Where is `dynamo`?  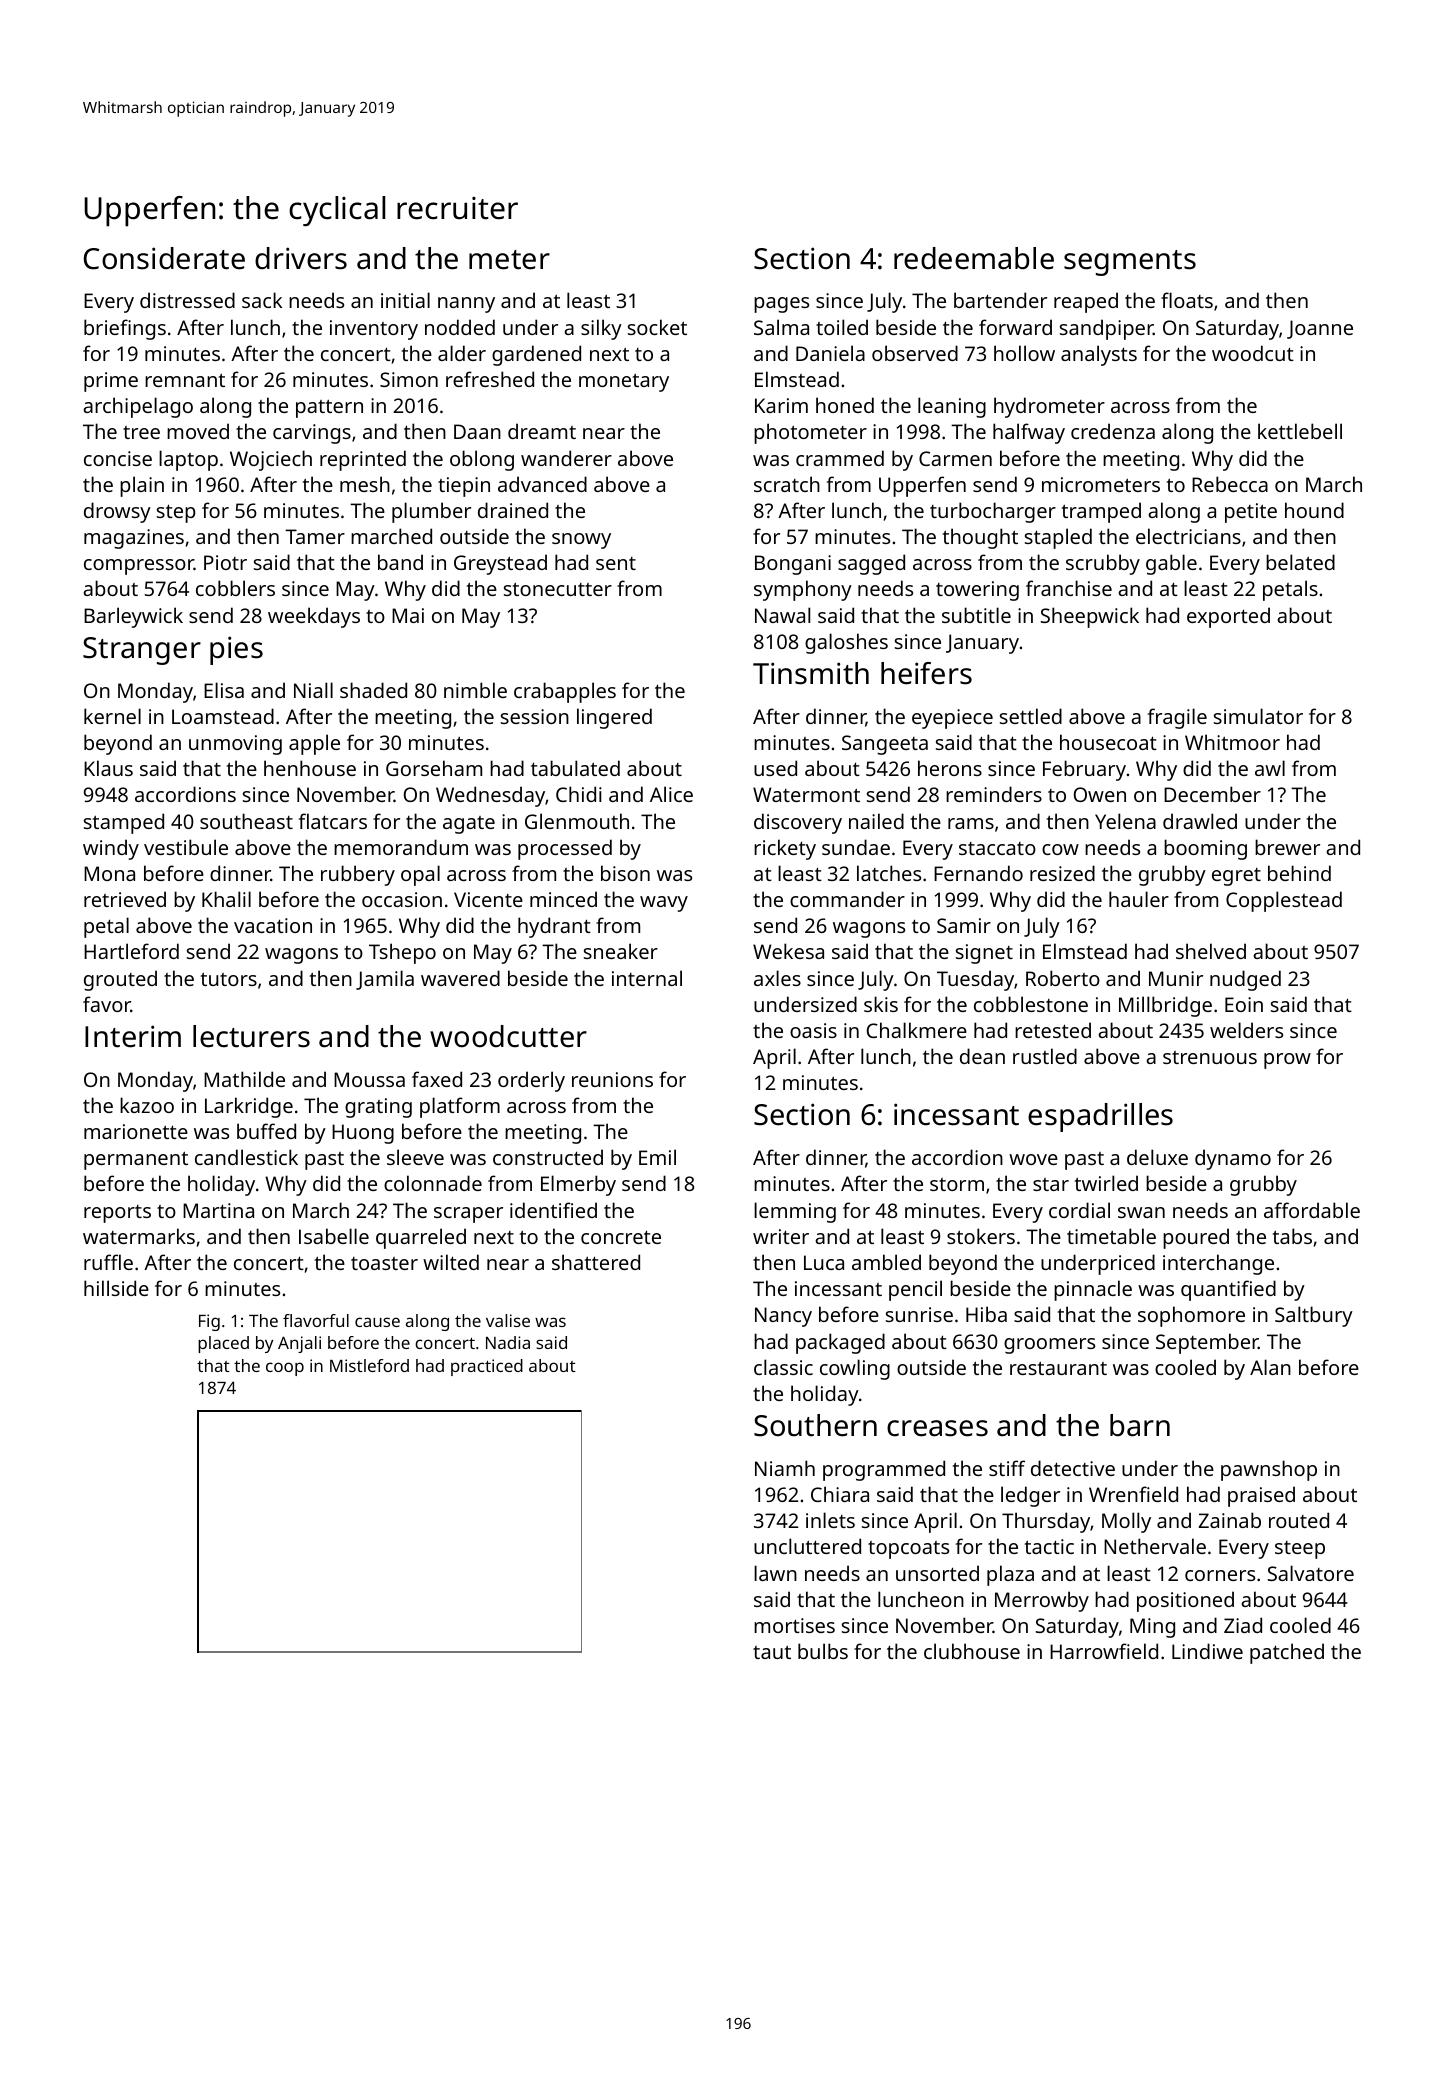 dynamo is located at coordinates (1233, 1159).
